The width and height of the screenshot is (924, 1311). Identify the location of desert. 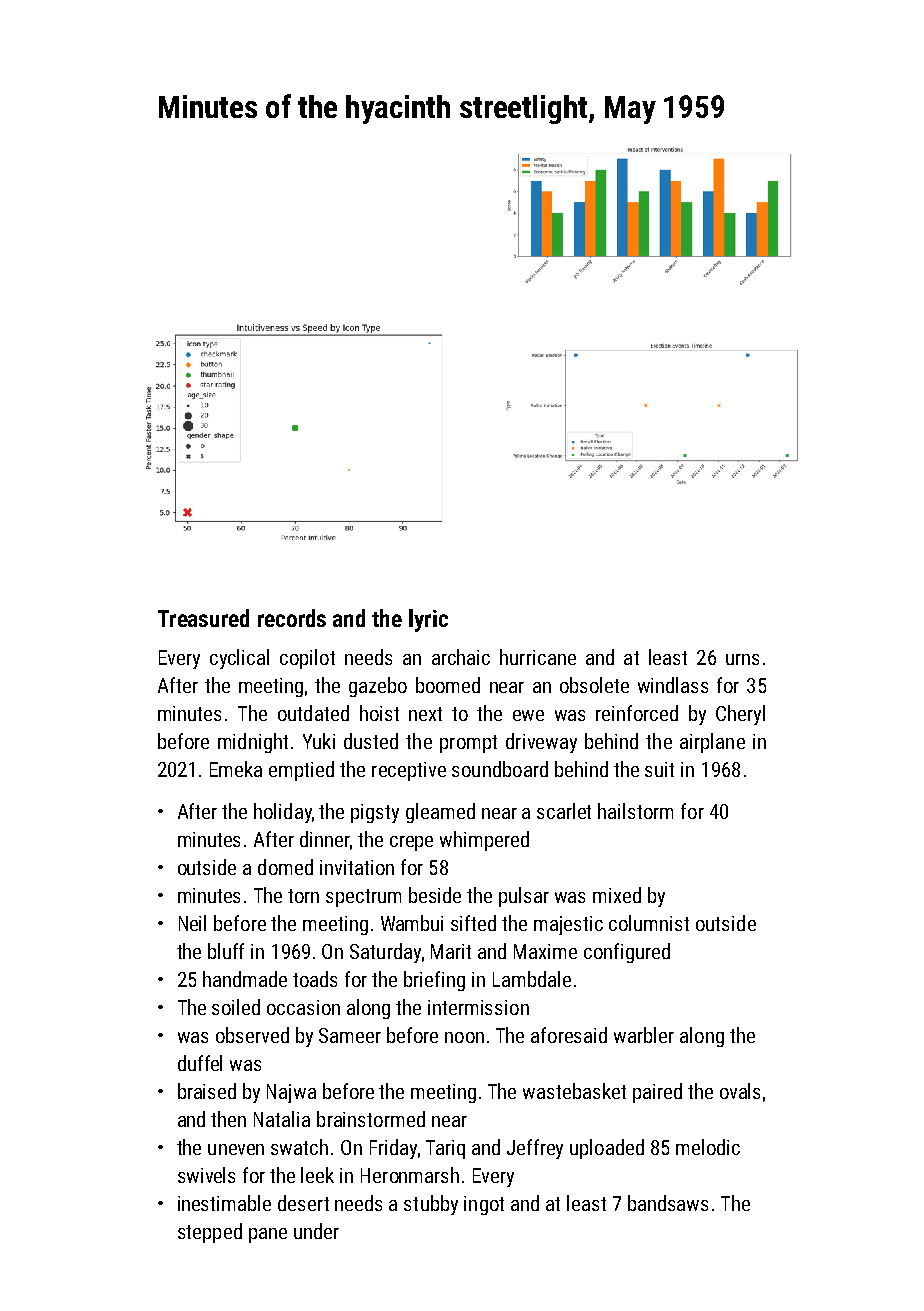
(303, 1203).
